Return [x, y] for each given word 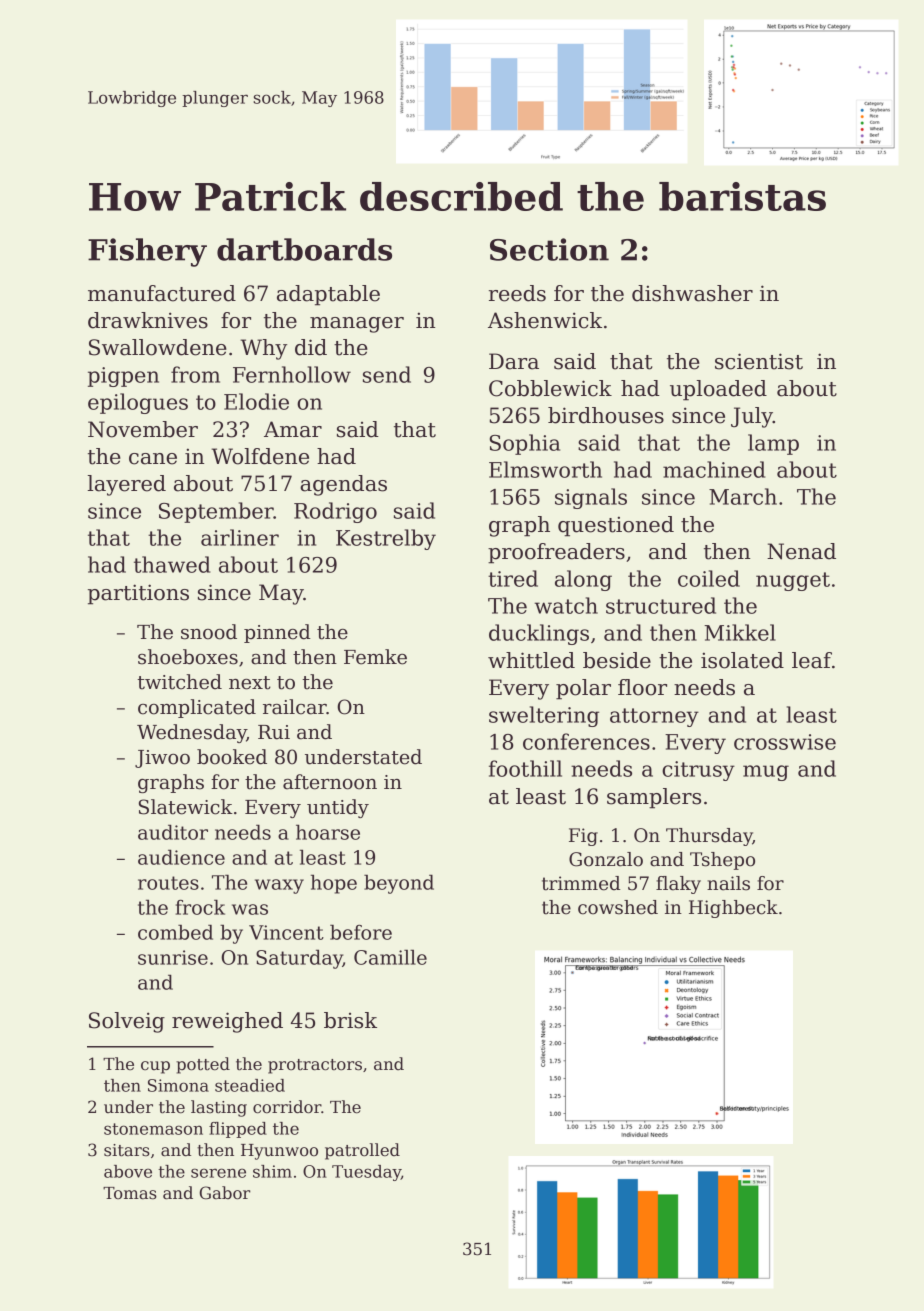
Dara [514, 361]
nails [728, 883]
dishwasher [692, 293]
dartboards [304, 249]
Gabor [225, 1193]
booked [232, 757]
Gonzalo [606, 859]
